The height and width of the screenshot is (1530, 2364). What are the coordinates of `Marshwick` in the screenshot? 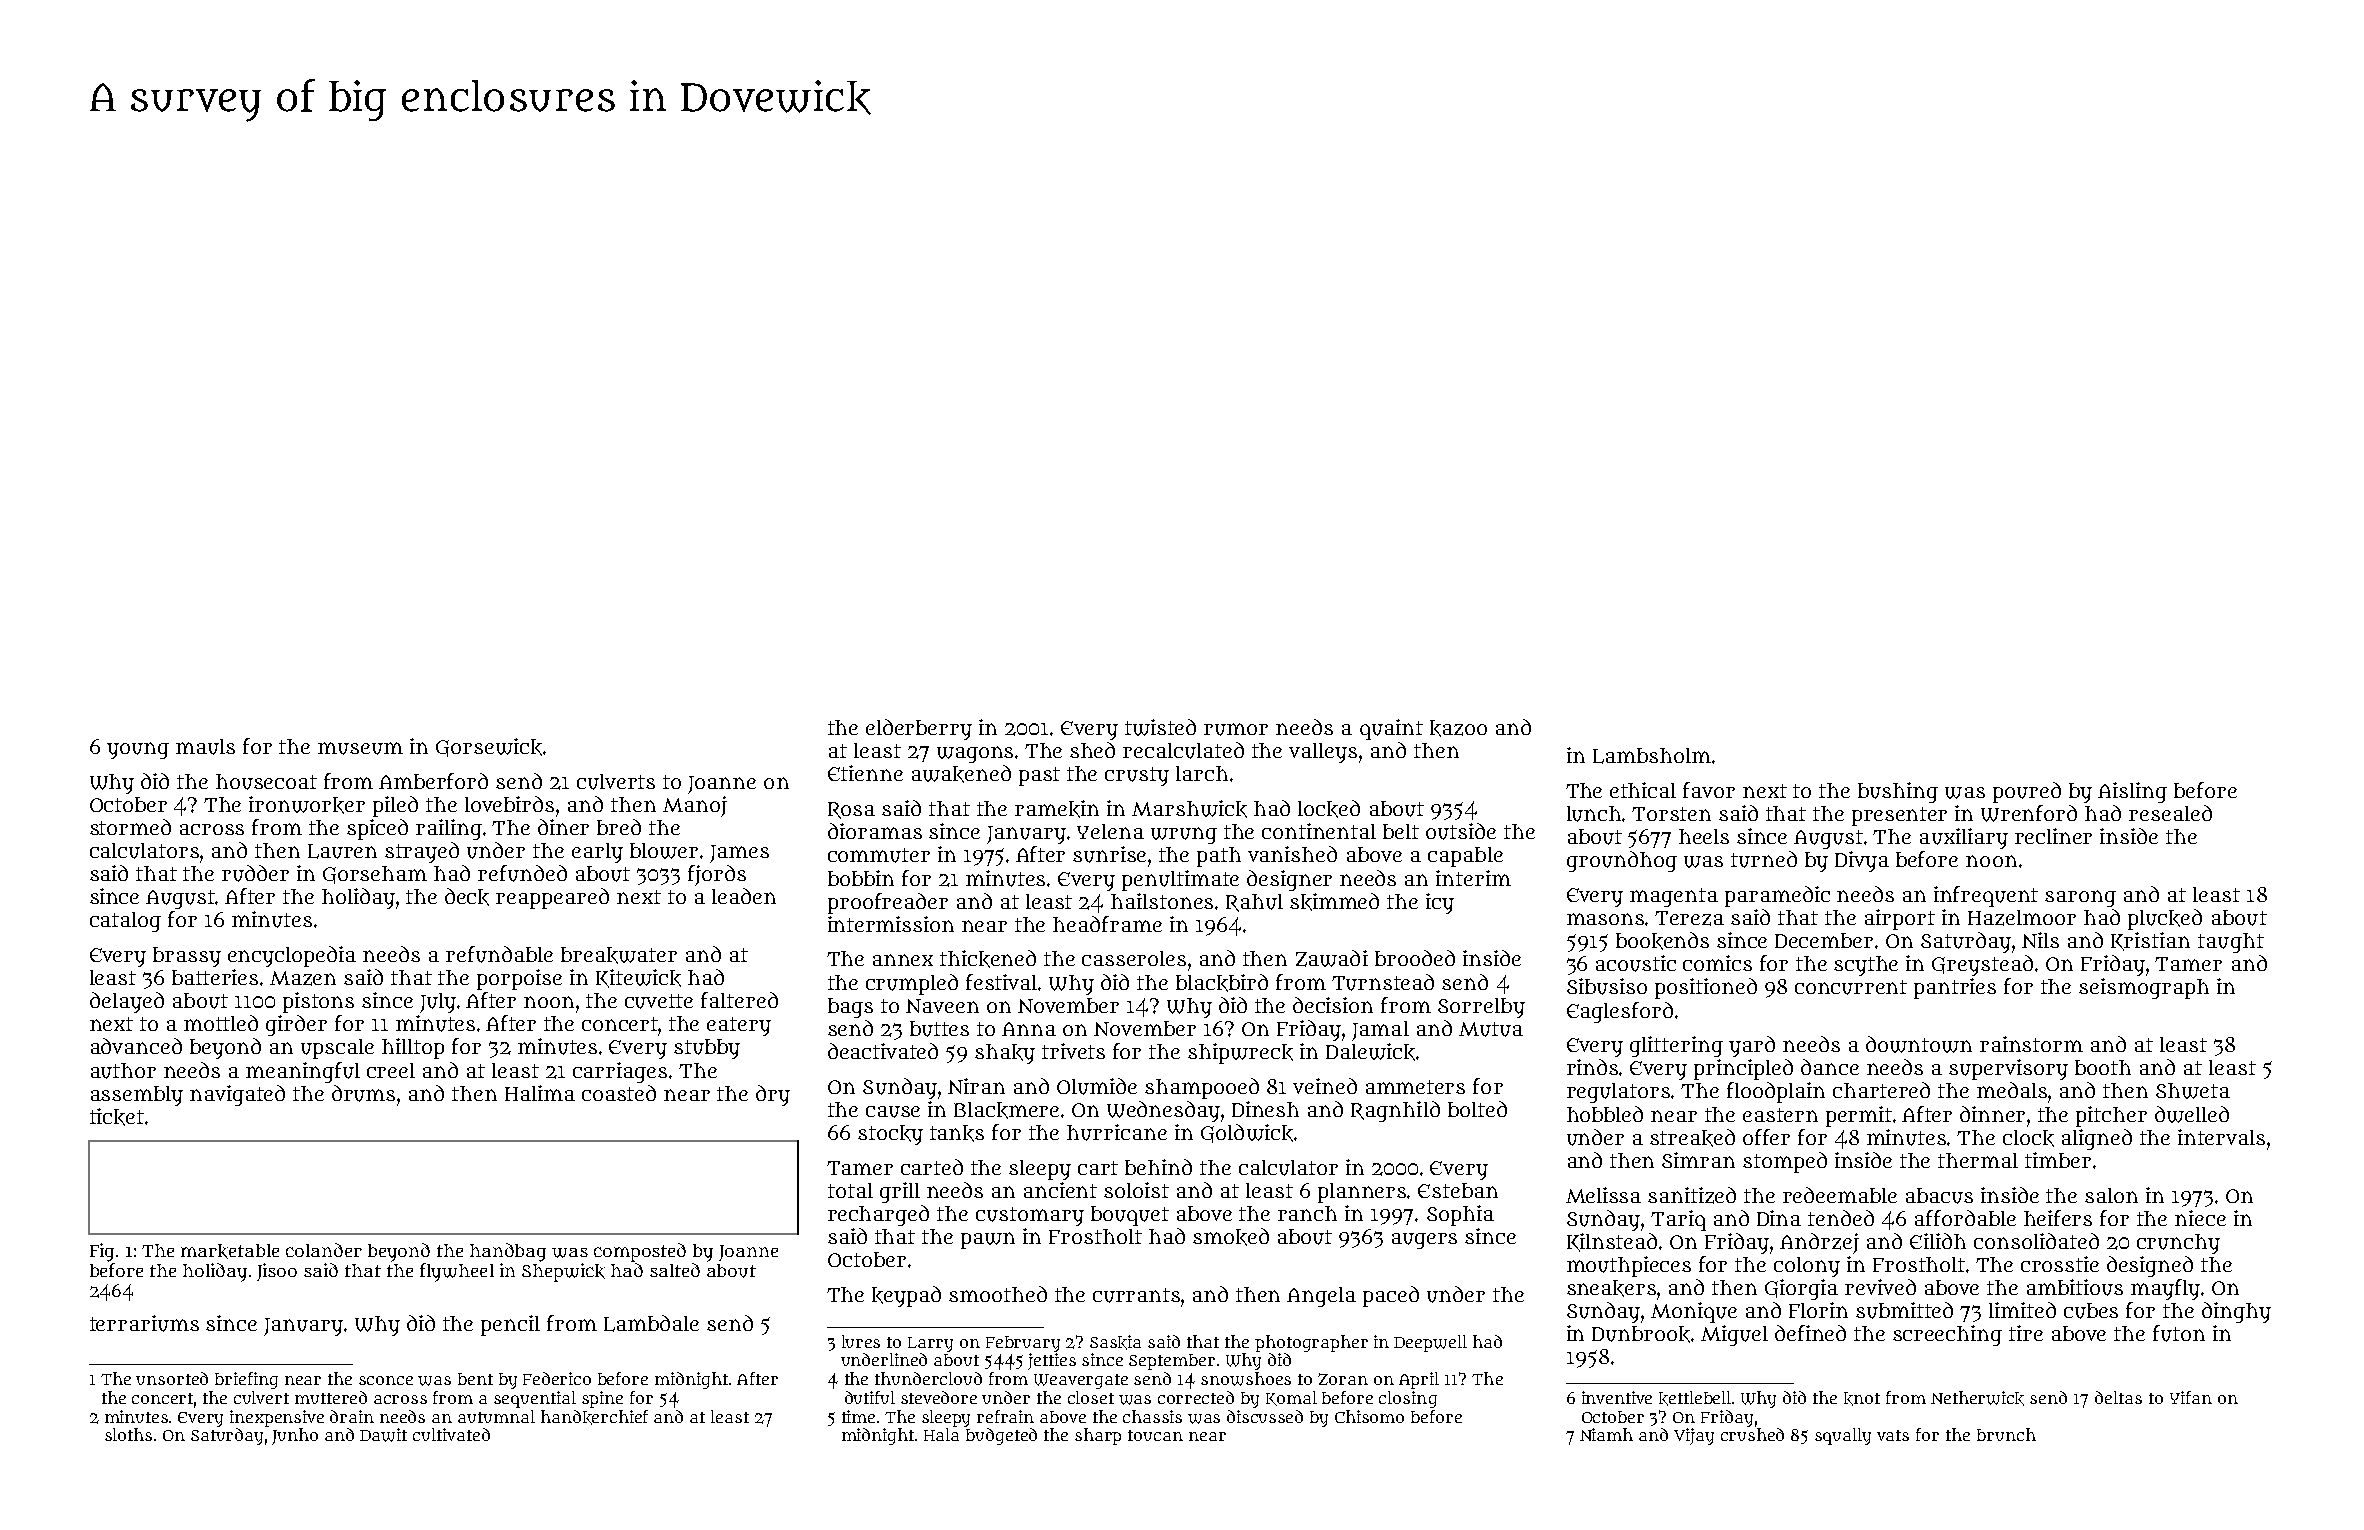 It's located at (1189, 809).
